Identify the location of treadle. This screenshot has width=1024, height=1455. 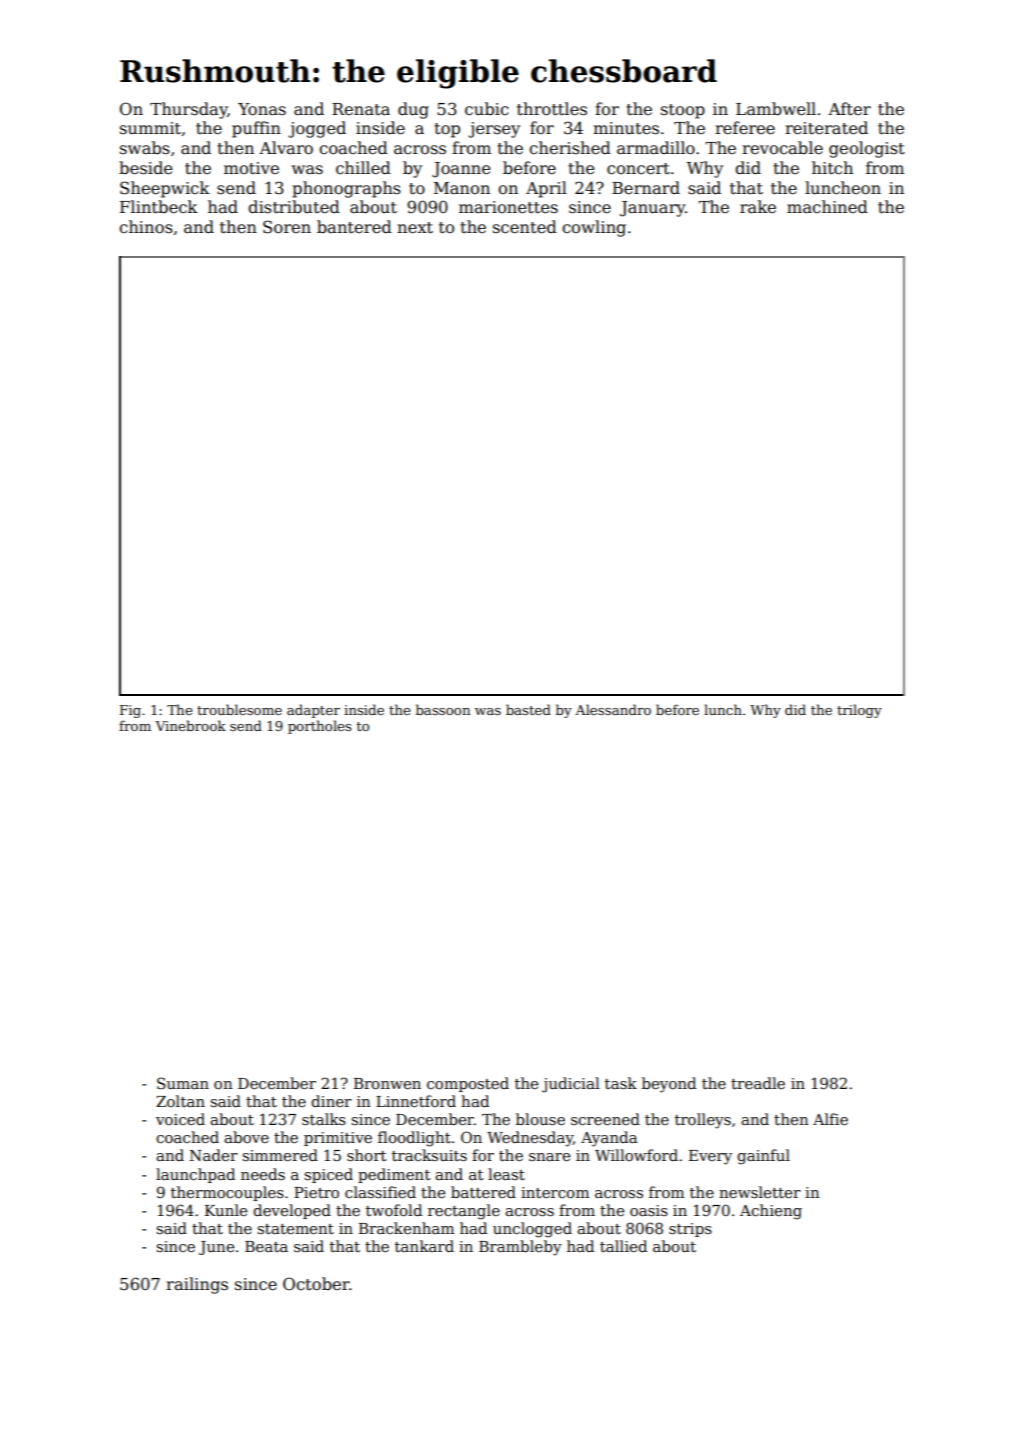
(758, 1083).
